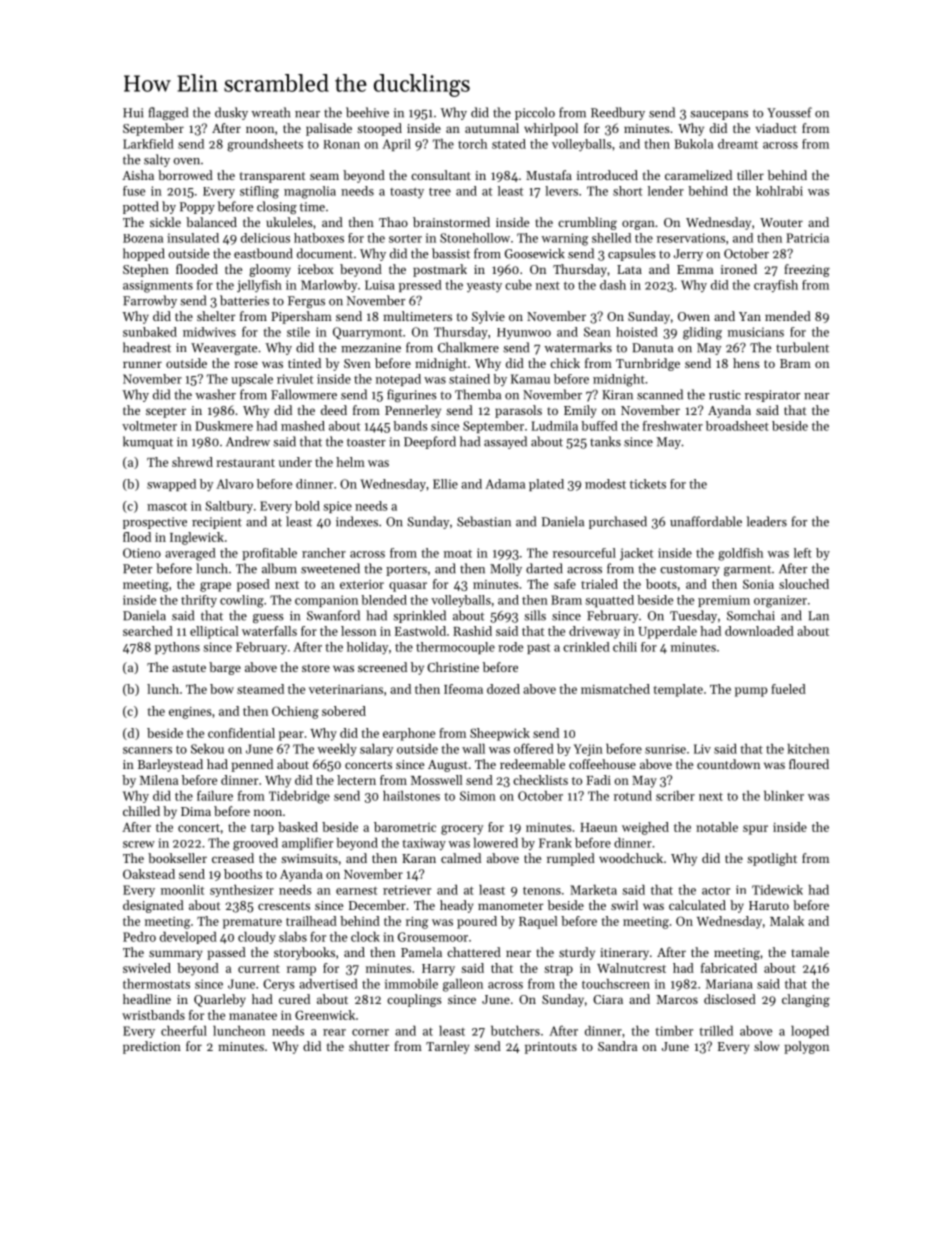  What do you see at coordinates (369, 1046) in the image?
I see `shutter` at bounding box center [369, 1046].
